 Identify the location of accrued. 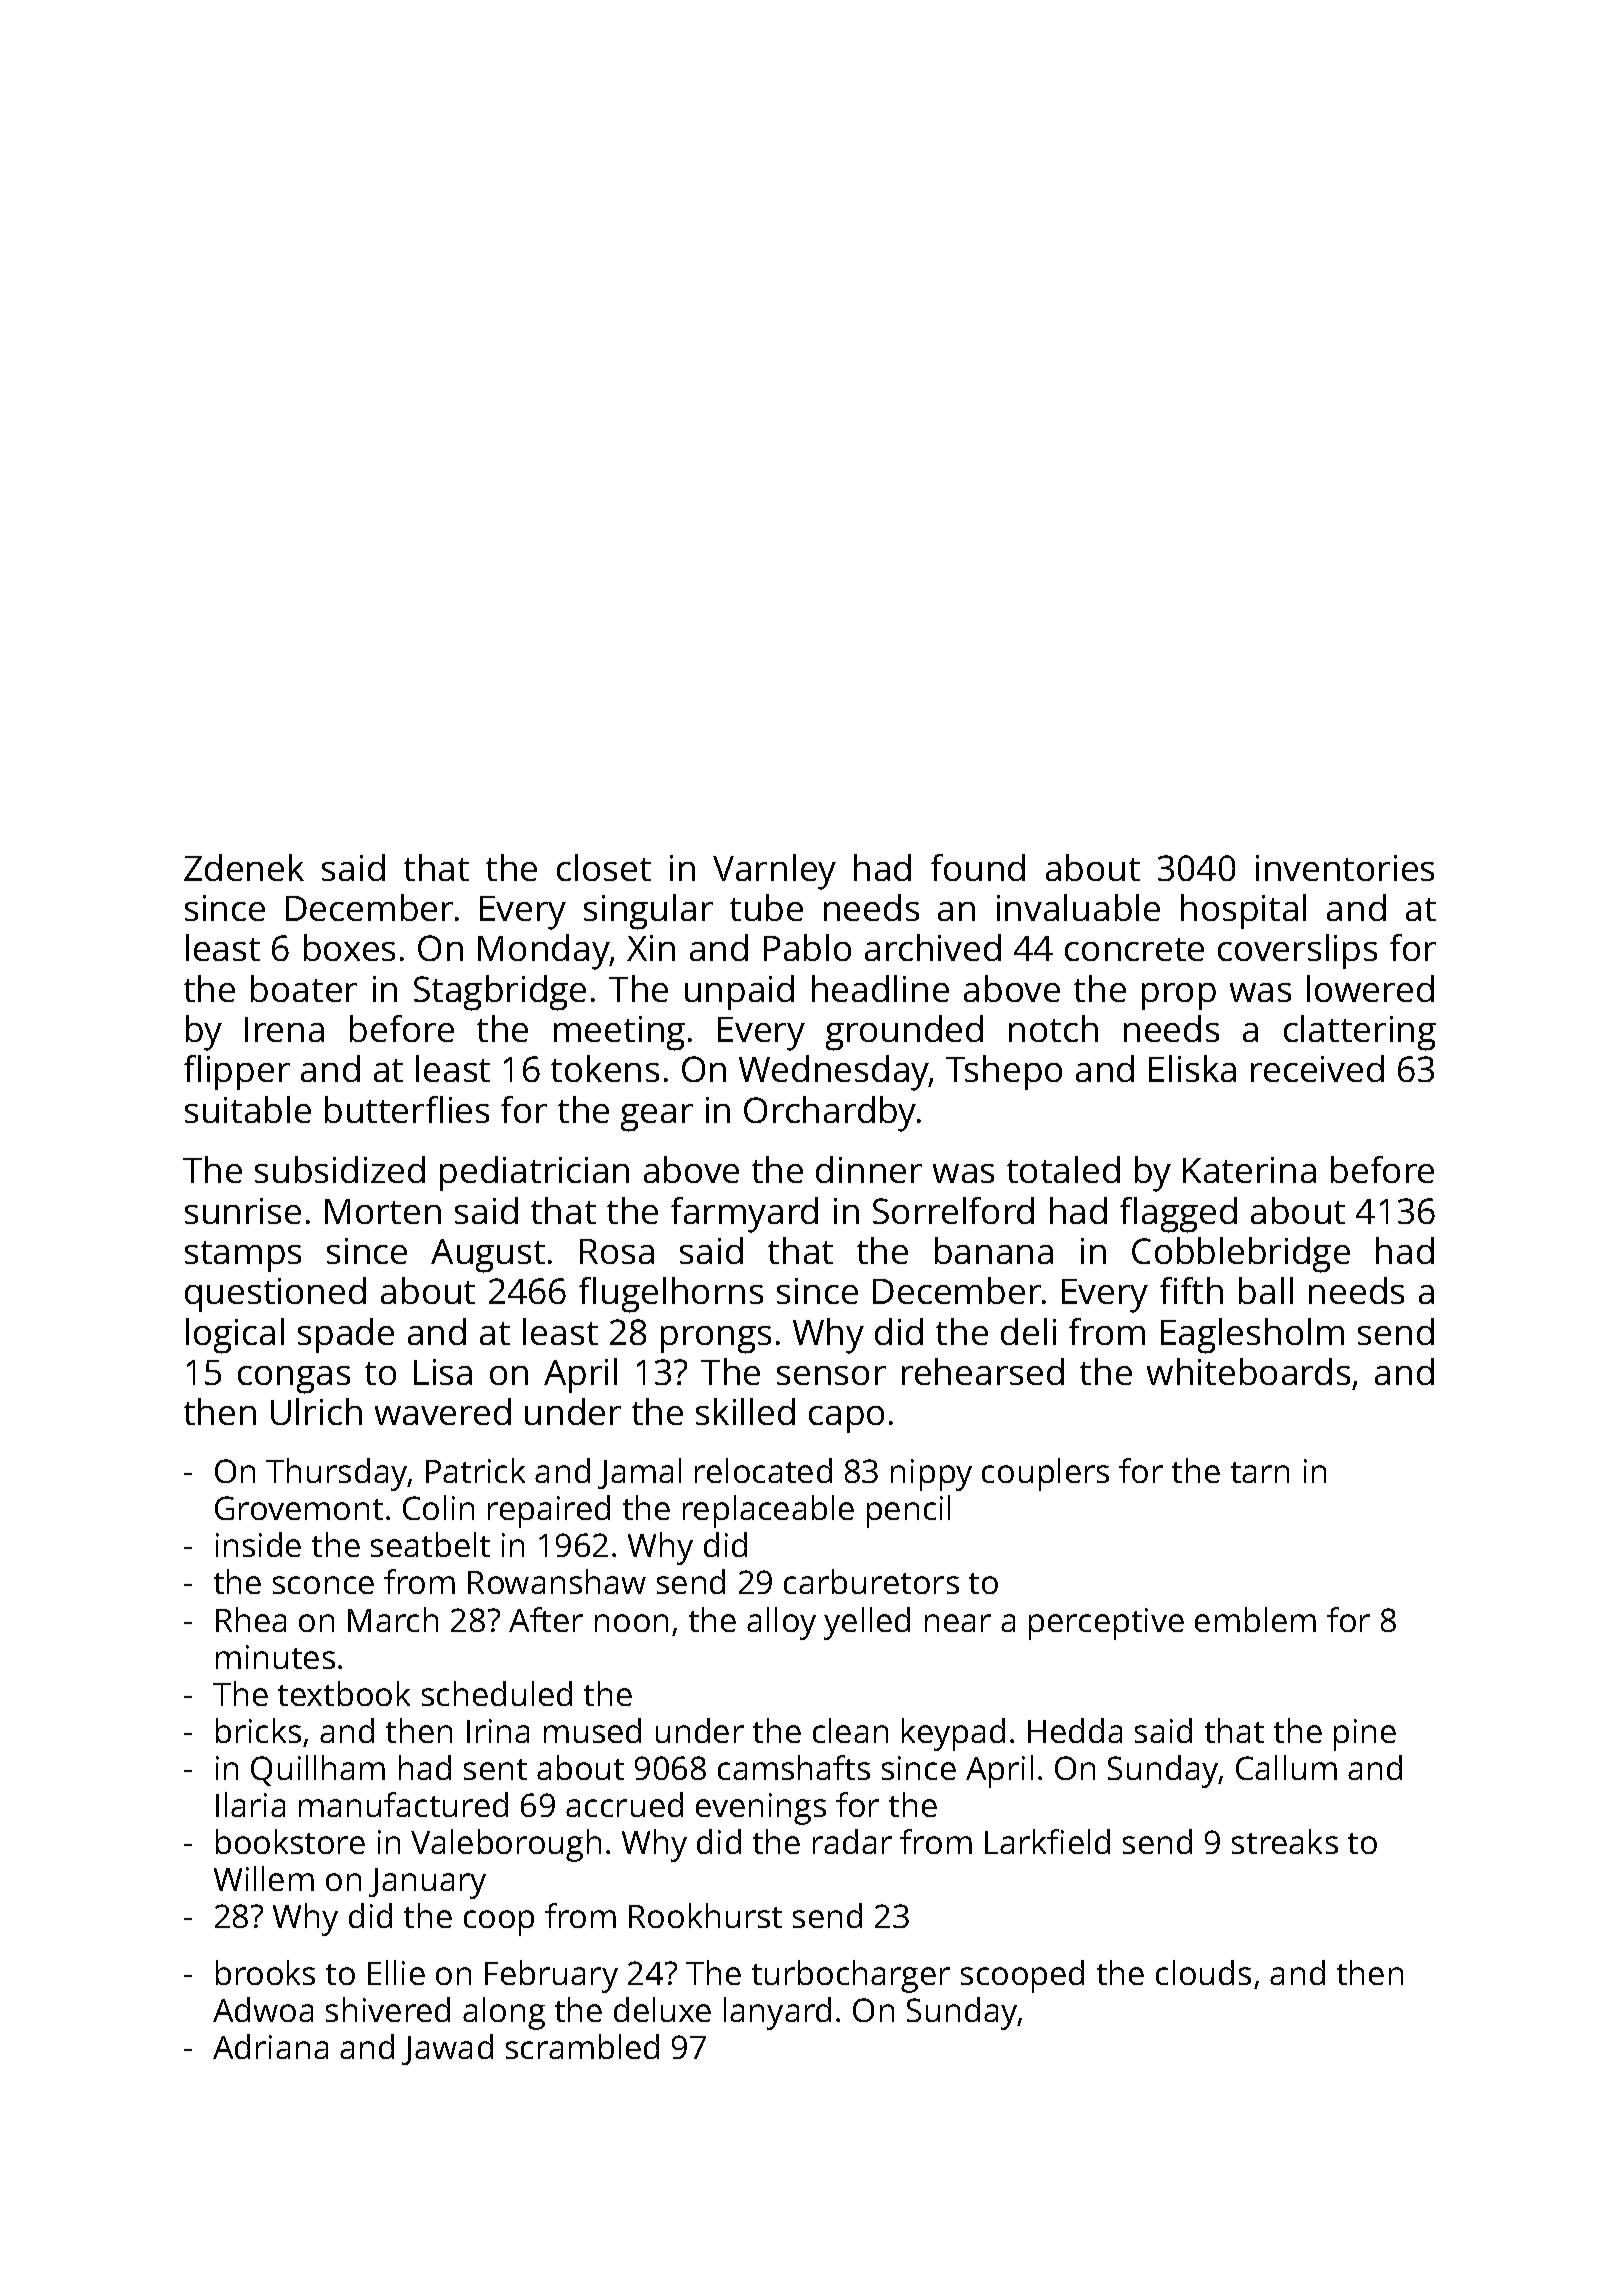
(624, 1804).
